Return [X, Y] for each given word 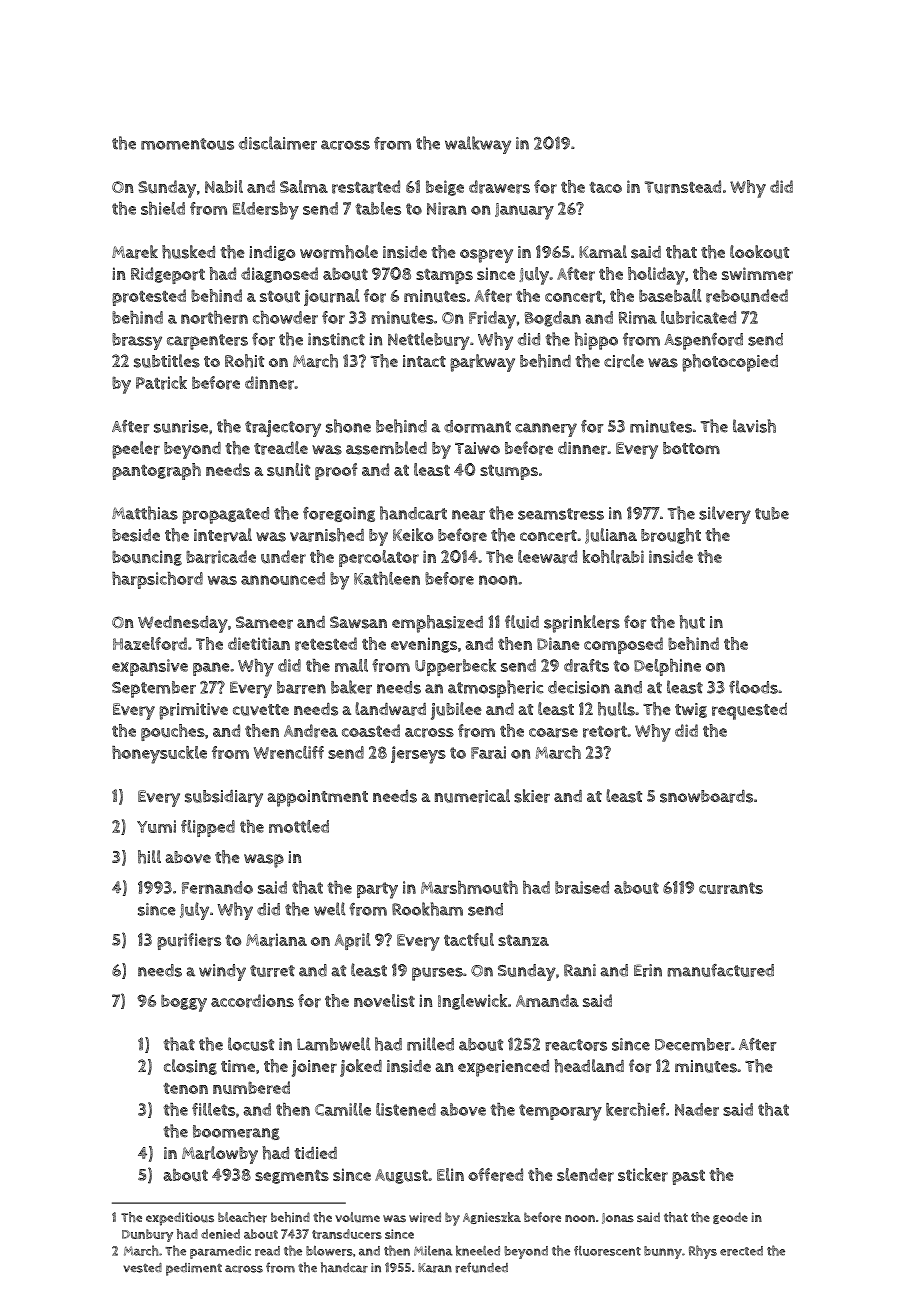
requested [749, 711]
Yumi [156, 826]
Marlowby [220, 1155]
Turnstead [683, 187]
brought [671, 536]
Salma [304, 186]
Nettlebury [429, 341]
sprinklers [582, 624]
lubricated [698, 317]
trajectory [283, 428]
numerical [472, 796]
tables [378, 208]
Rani [580, 970]
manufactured [720, 970]
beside [136, 535]
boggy [184, 1003]
